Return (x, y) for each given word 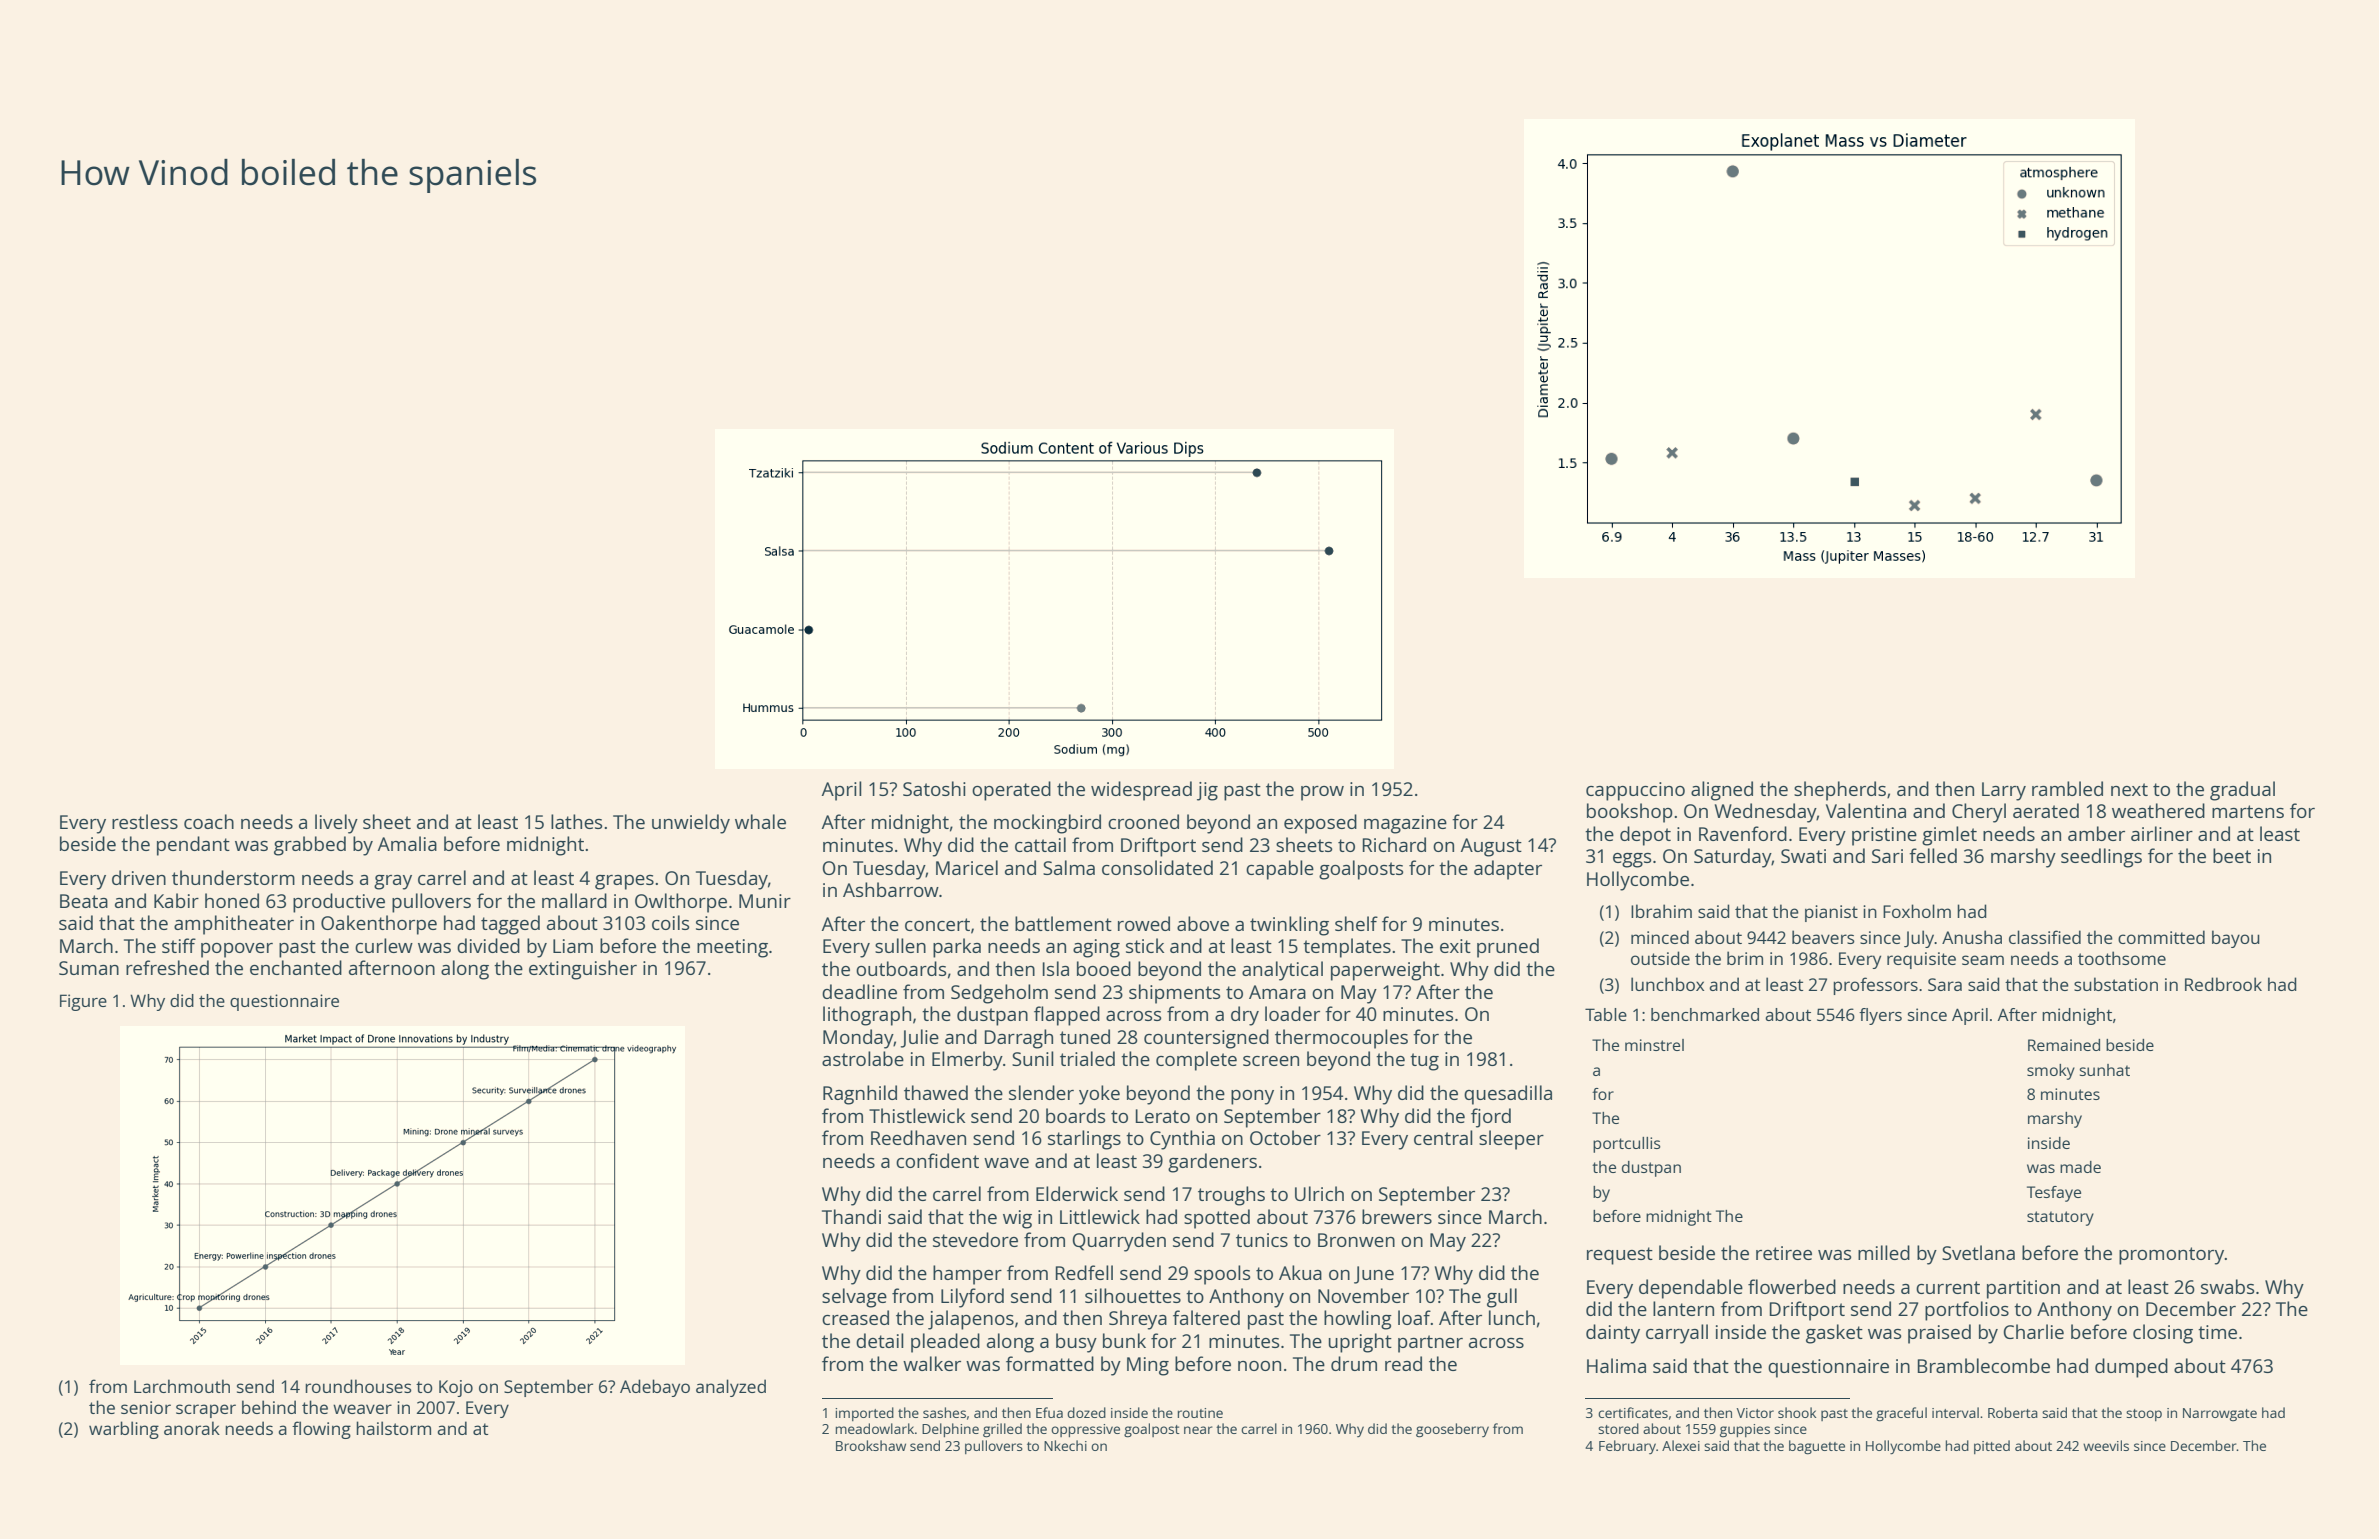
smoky (2051, 1072)
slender (1041, 1092)
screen (1271, 1061)
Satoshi (934, 788)
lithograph (867, 1016)
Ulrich (1319, 1193)
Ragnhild (860, 1095)
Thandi (851, 1216)
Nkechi (1065, 1445)
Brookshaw (871, 1445)
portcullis (1627, 1145)
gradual (2242, 791)
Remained (2064, 1045)
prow (1322, 793)
